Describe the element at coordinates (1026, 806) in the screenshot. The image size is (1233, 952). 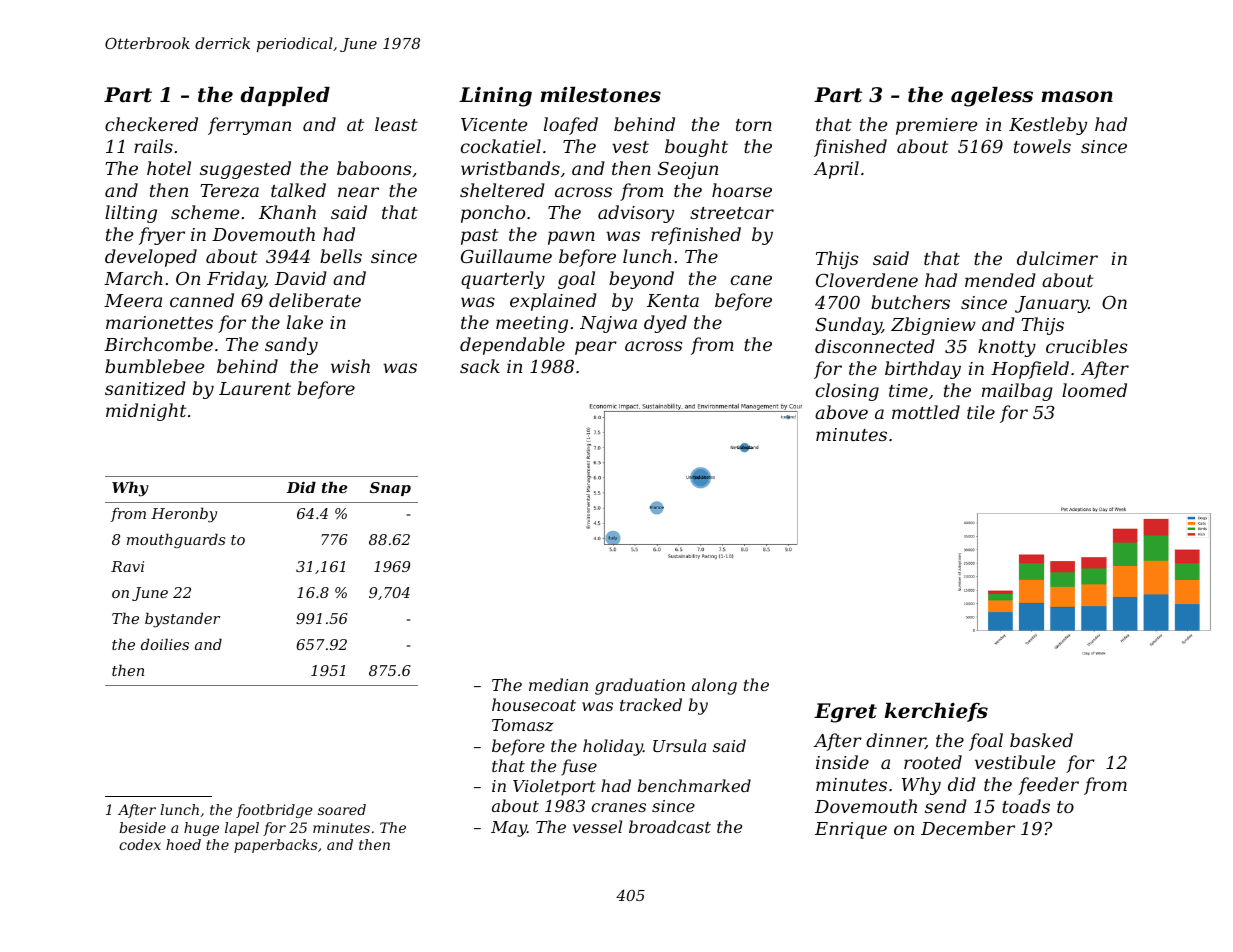
I see `toads` at that location.
